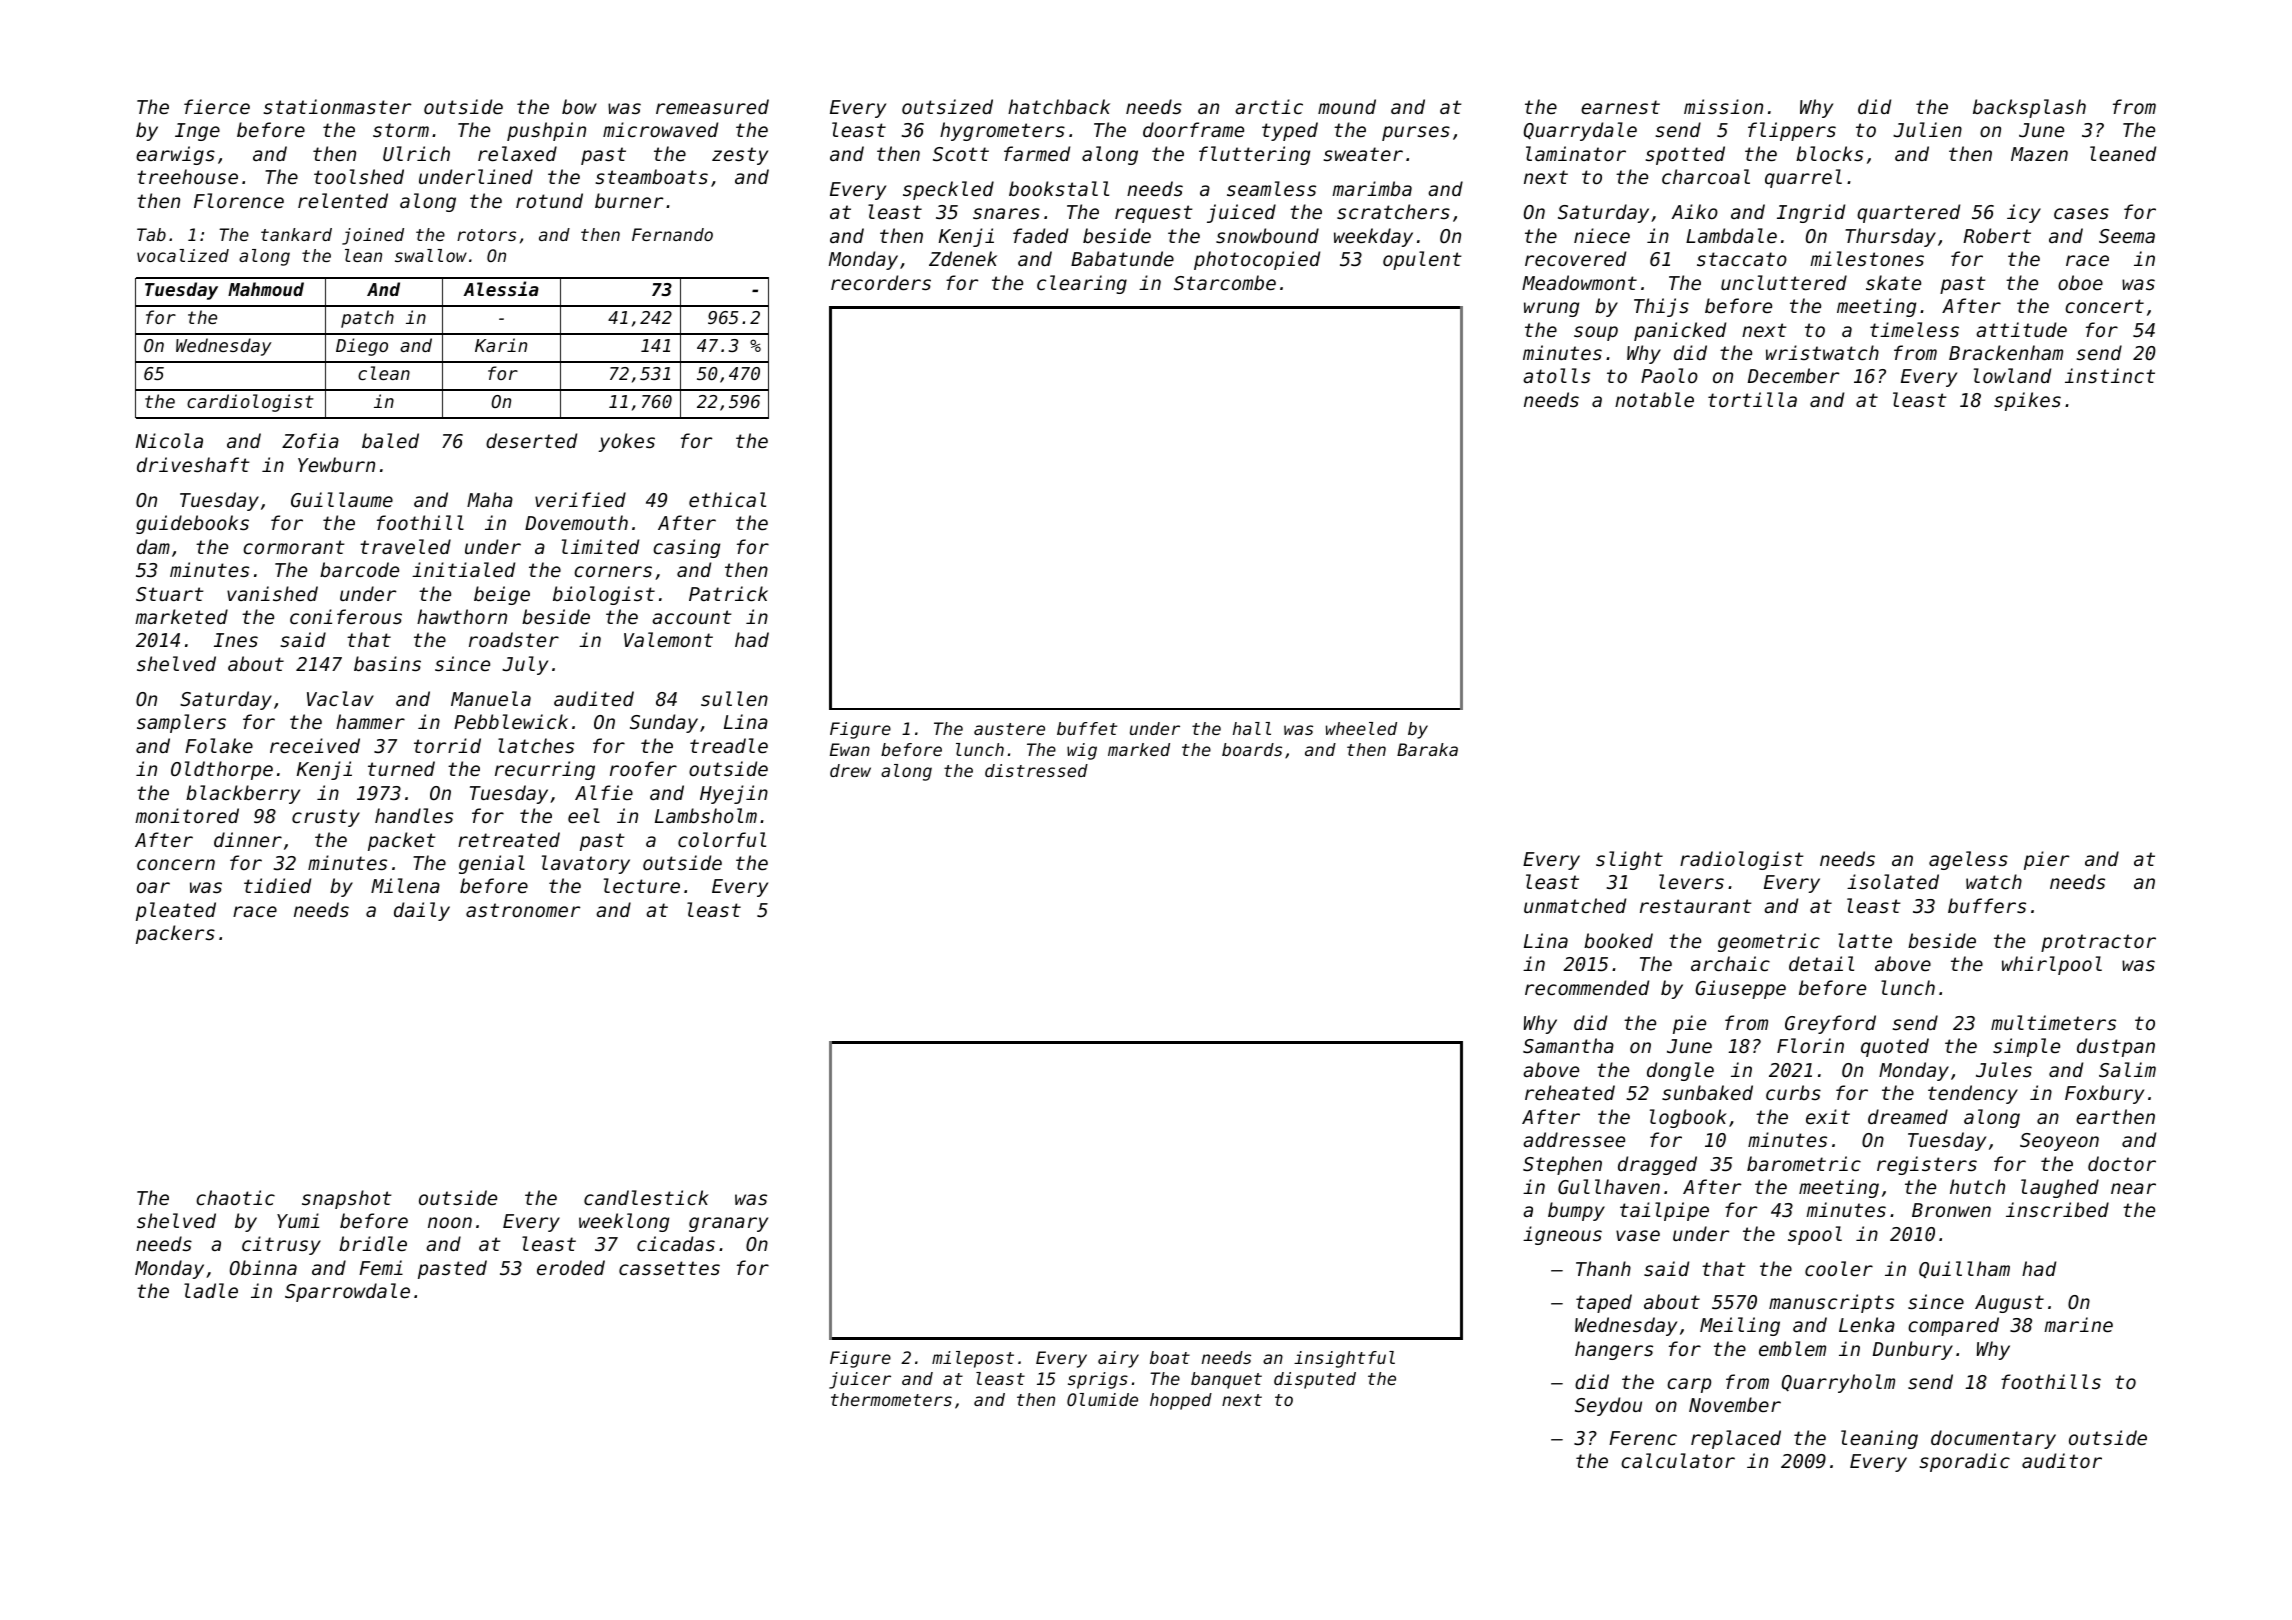 This document has width=2292, height=1620. What do you see at coordinates (211, 1290) in the document?
I see `ladle` at bounding box center [211, 1290].
